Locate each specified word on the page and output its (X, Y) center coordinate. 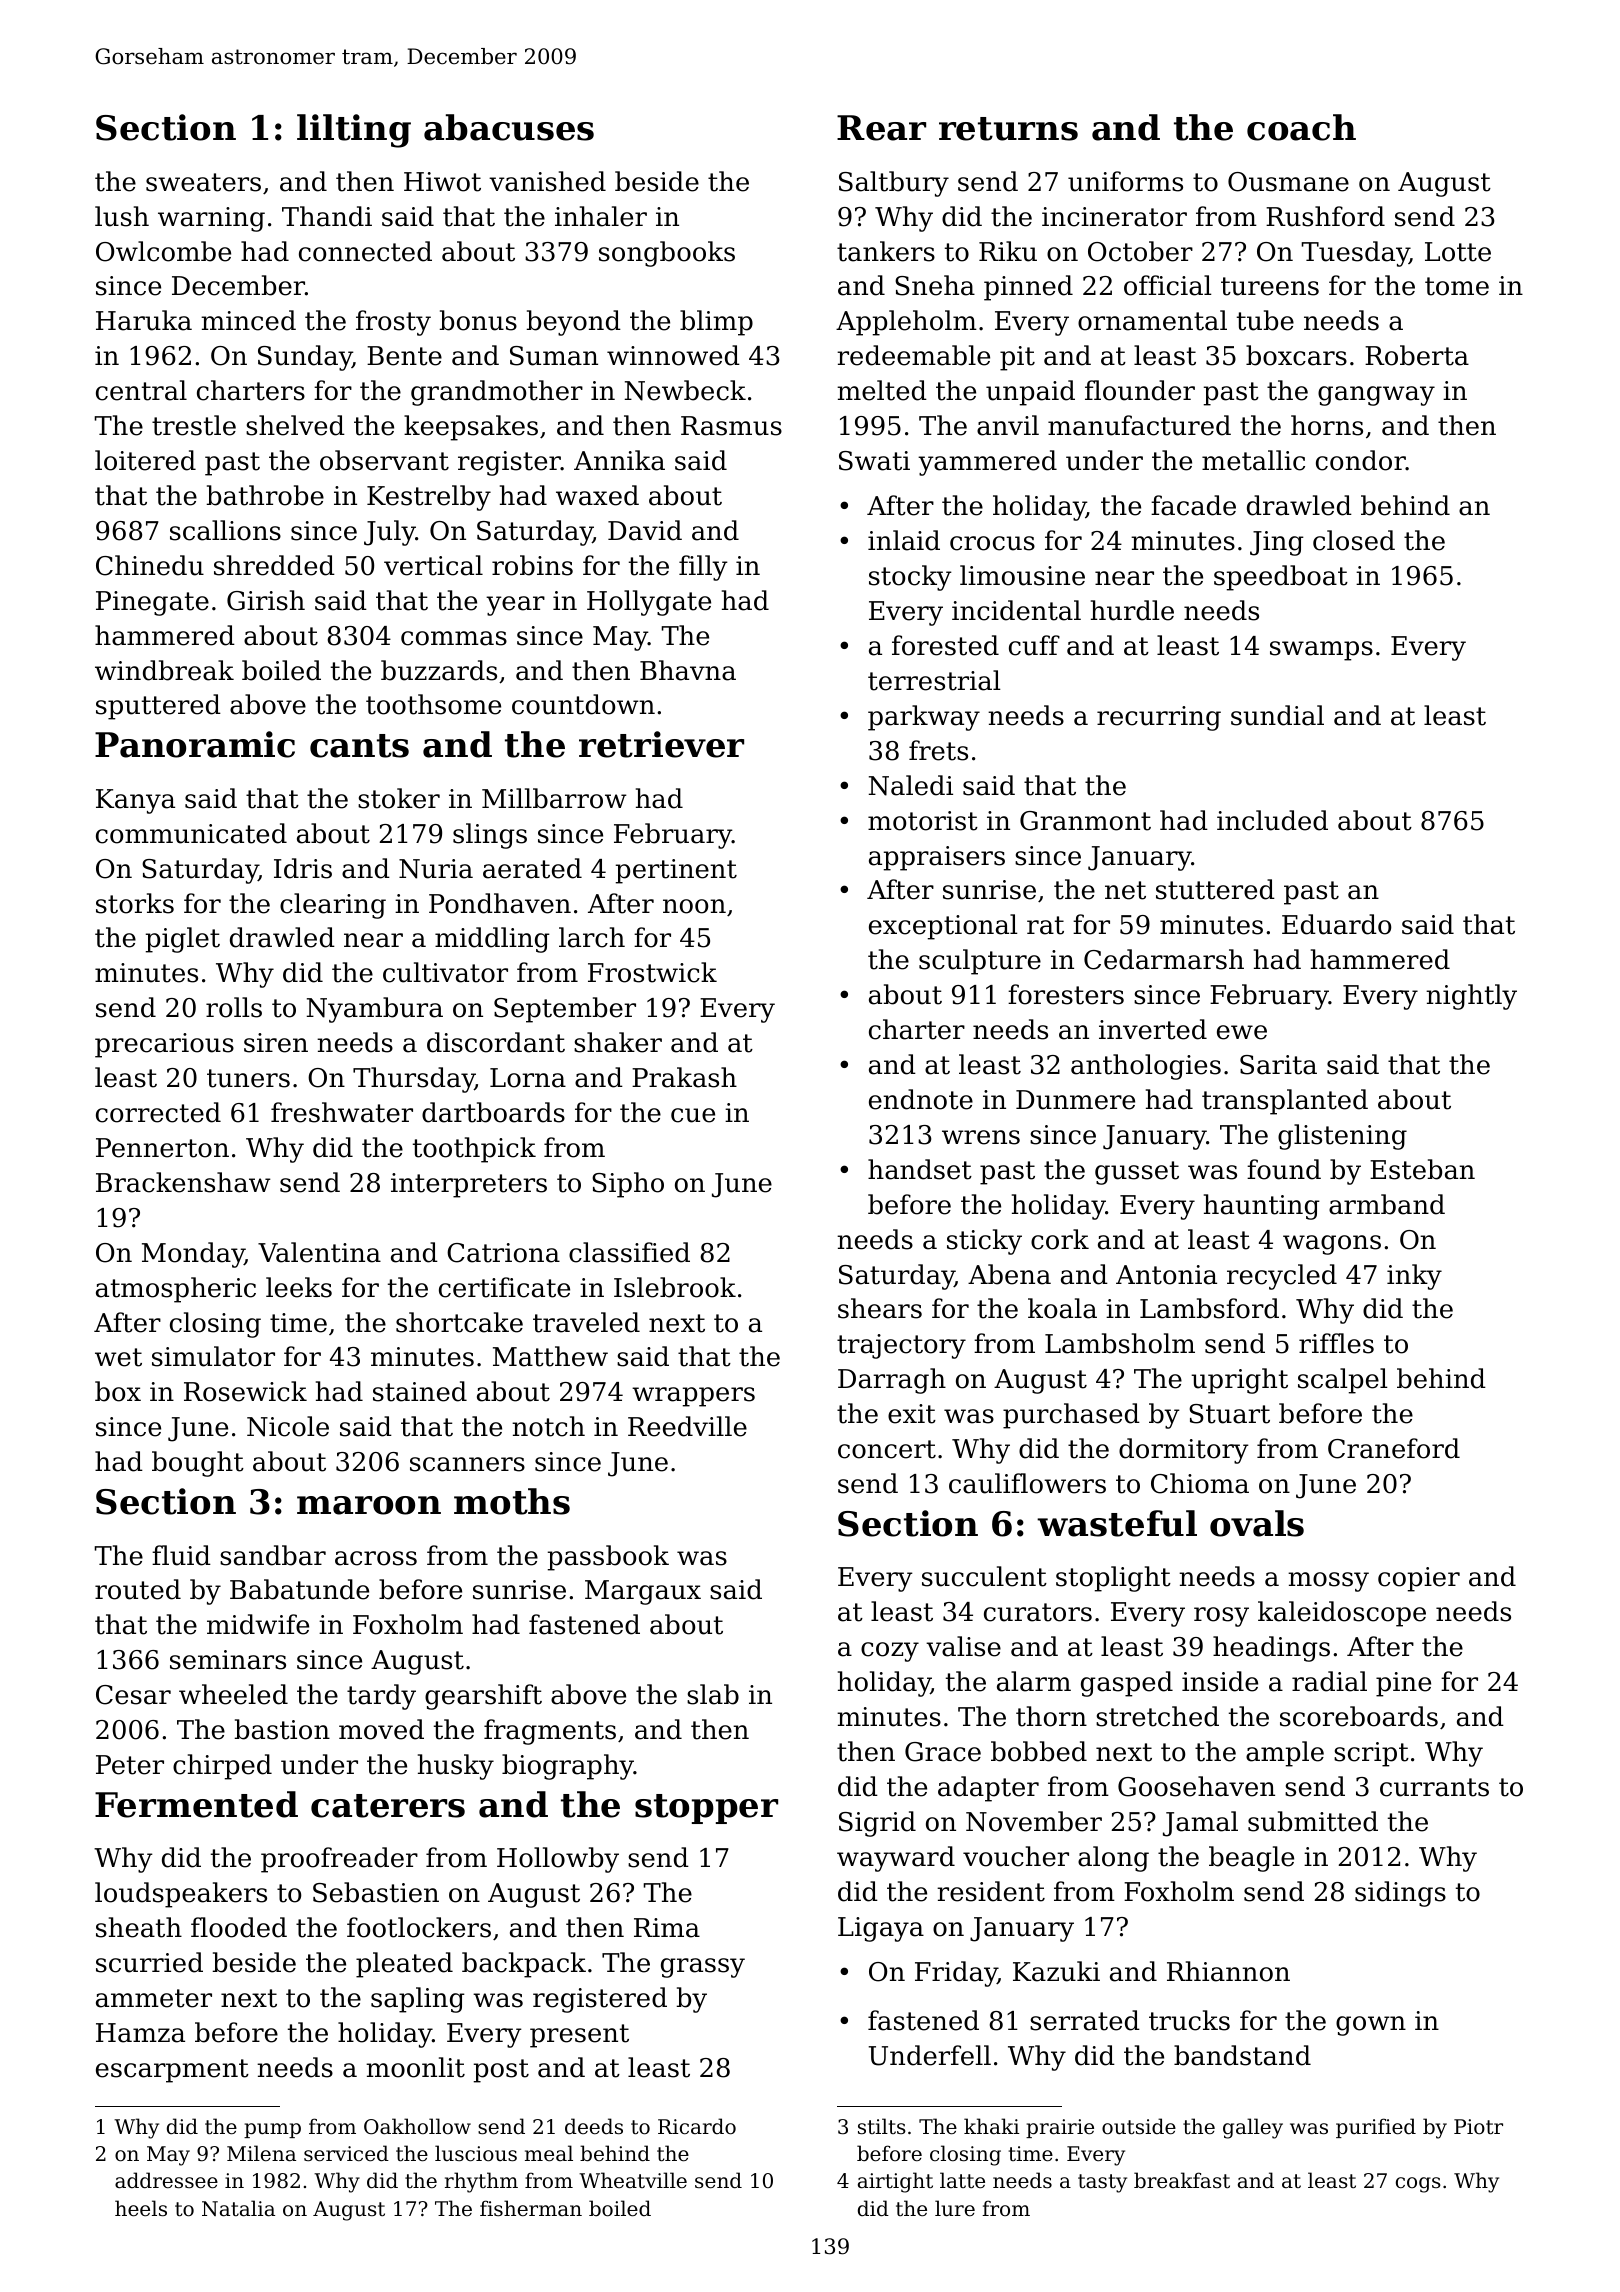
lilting (354, 131)
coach (1301, 127)
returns (1008, 129)
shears (880, 1308)
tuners (248, 1078)
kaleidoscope (1342, 1614)
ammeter (154, 1998)
